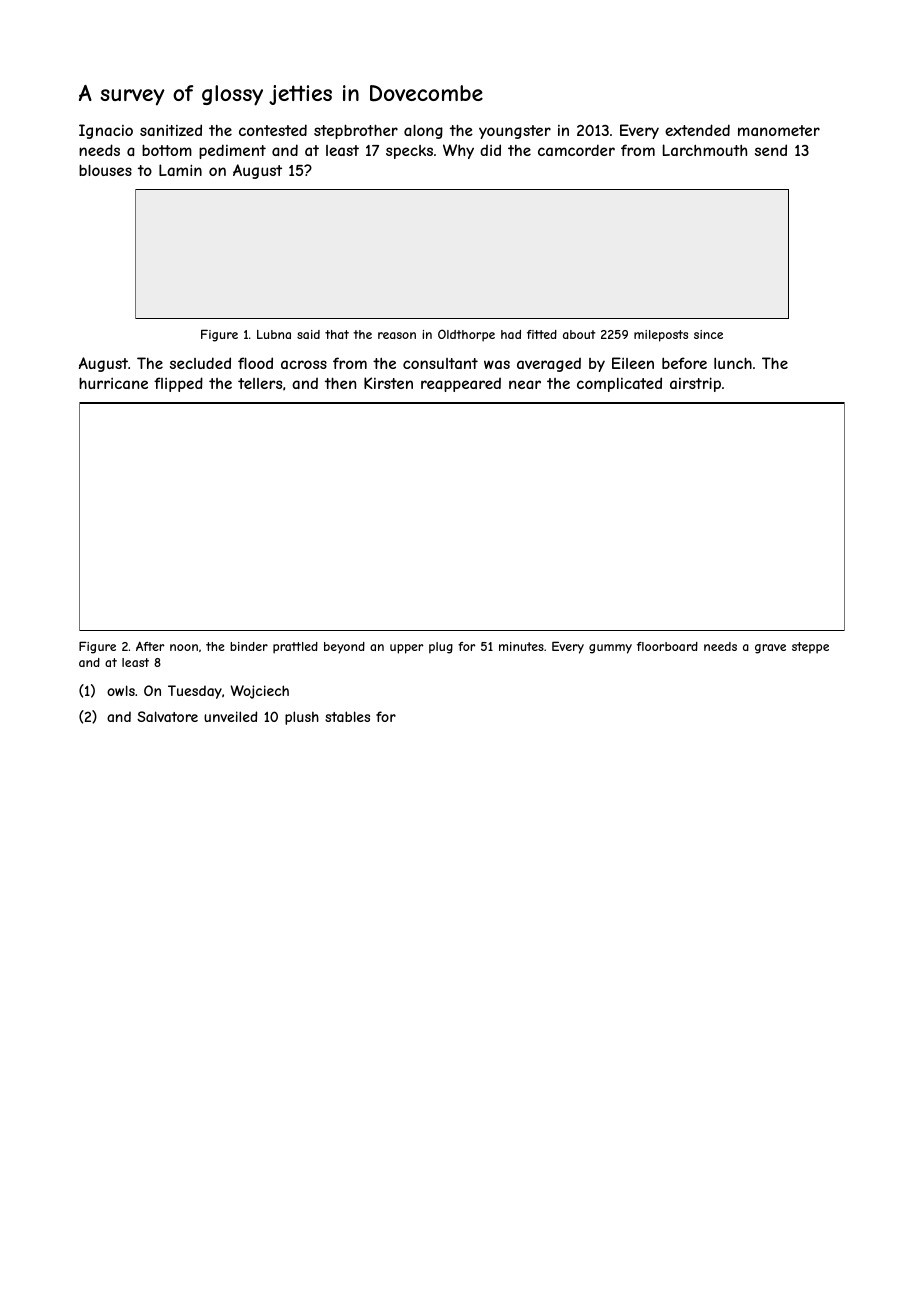  Describe the element at coordinates (249, 646) in the screenshot. I see `binder` at that location.
